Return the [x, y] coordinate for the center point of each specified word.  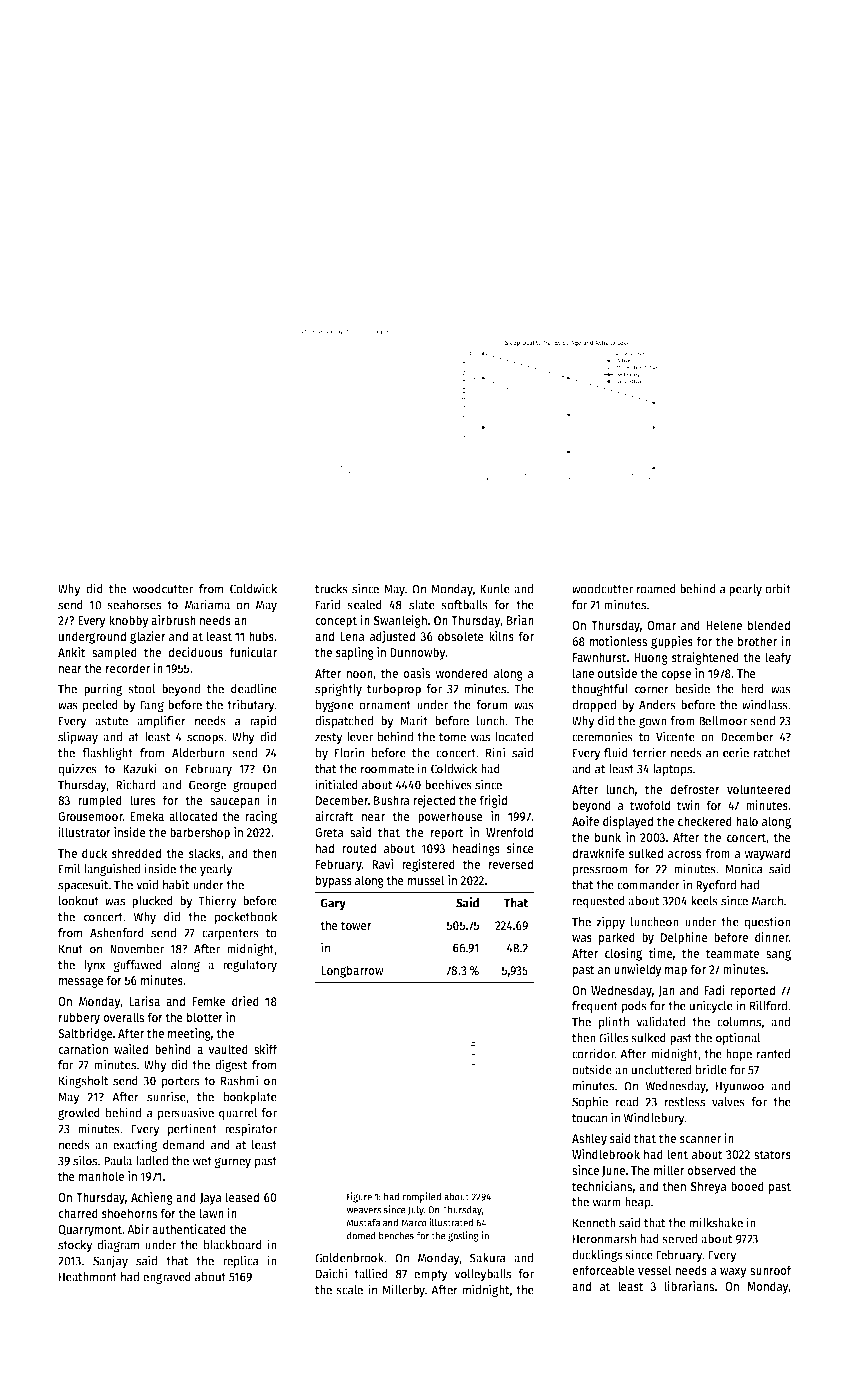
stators [772, 1154]
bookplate [250, 1098]
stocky [75, 1246]
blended [769, 625]
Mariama [207, 604]
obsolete [461, 636]
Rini [495, 752]
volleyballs [482, 1275]
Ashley [589, 1139]
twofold [650, 805]
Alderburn [198, 753]
